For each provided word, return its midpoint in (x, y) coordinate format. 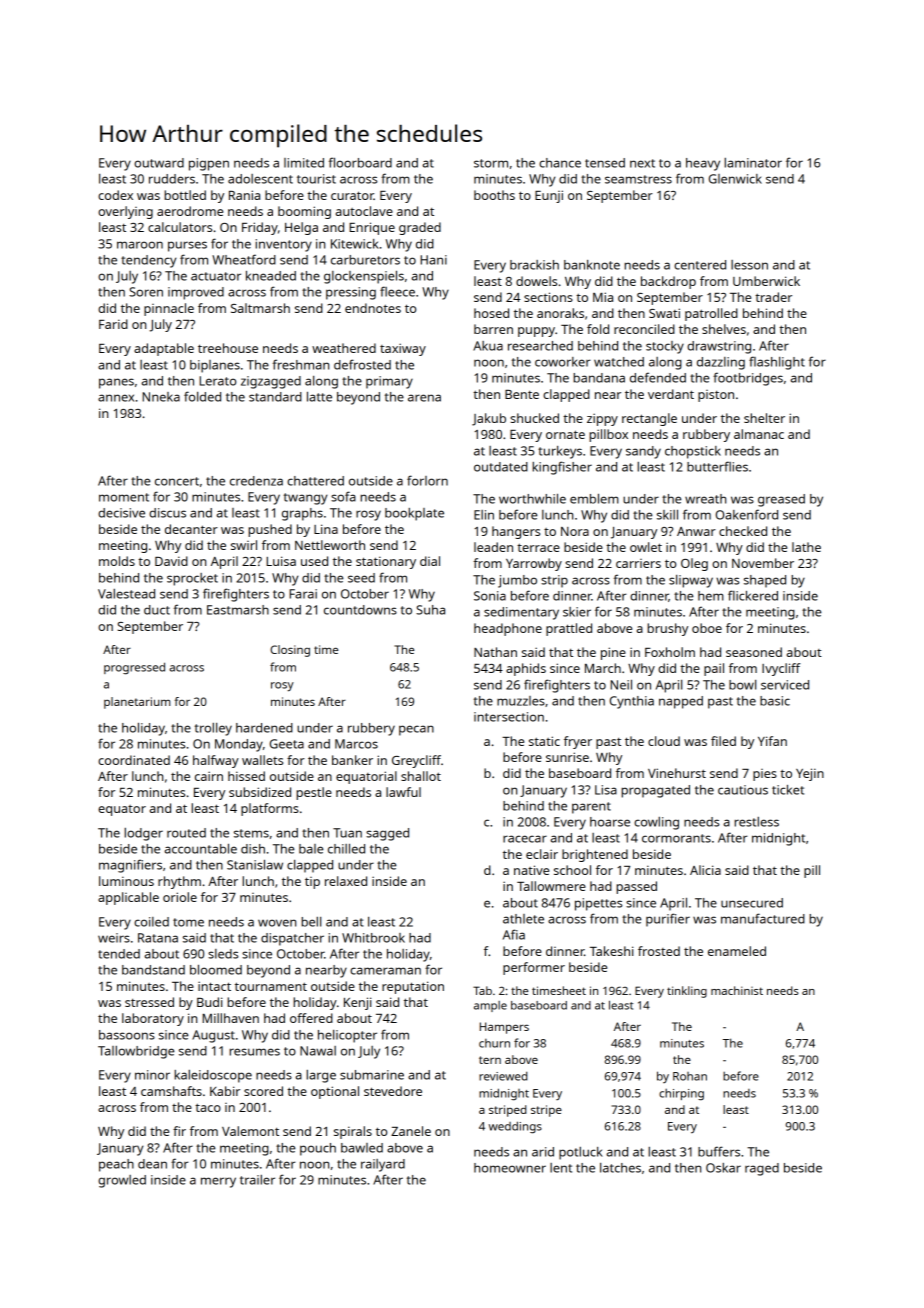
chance (560, 163)
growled (122, 1181)
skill (667, 515)
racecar (525, 839)
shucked (534, 418)
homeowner (510, 1168)
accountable (201, 849)
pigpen (209, 164)
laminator (753, 163)
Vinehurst (677, 773)
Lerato (217, 381)
